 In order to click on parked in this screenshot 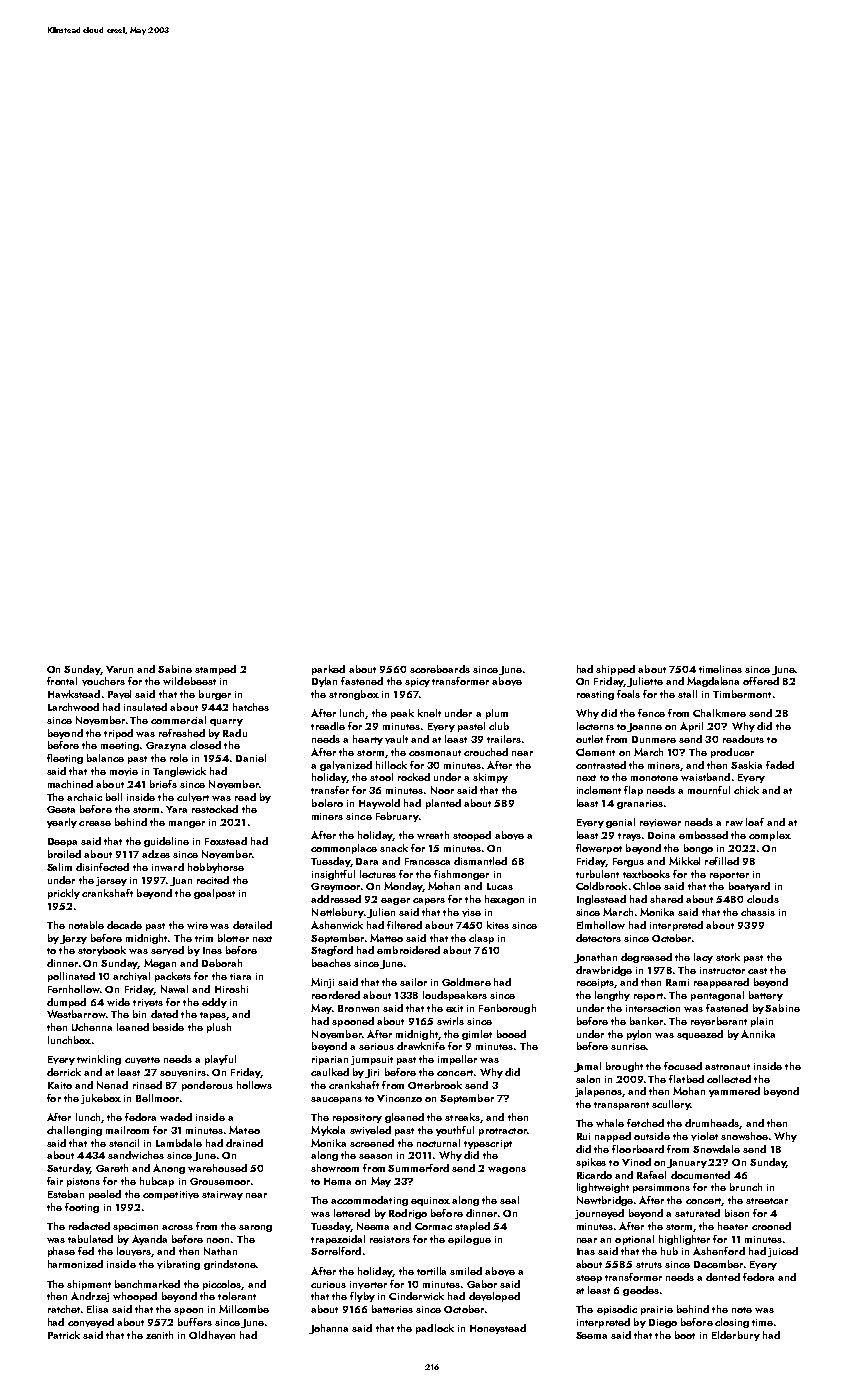, I will do `click(328, 670)`.
